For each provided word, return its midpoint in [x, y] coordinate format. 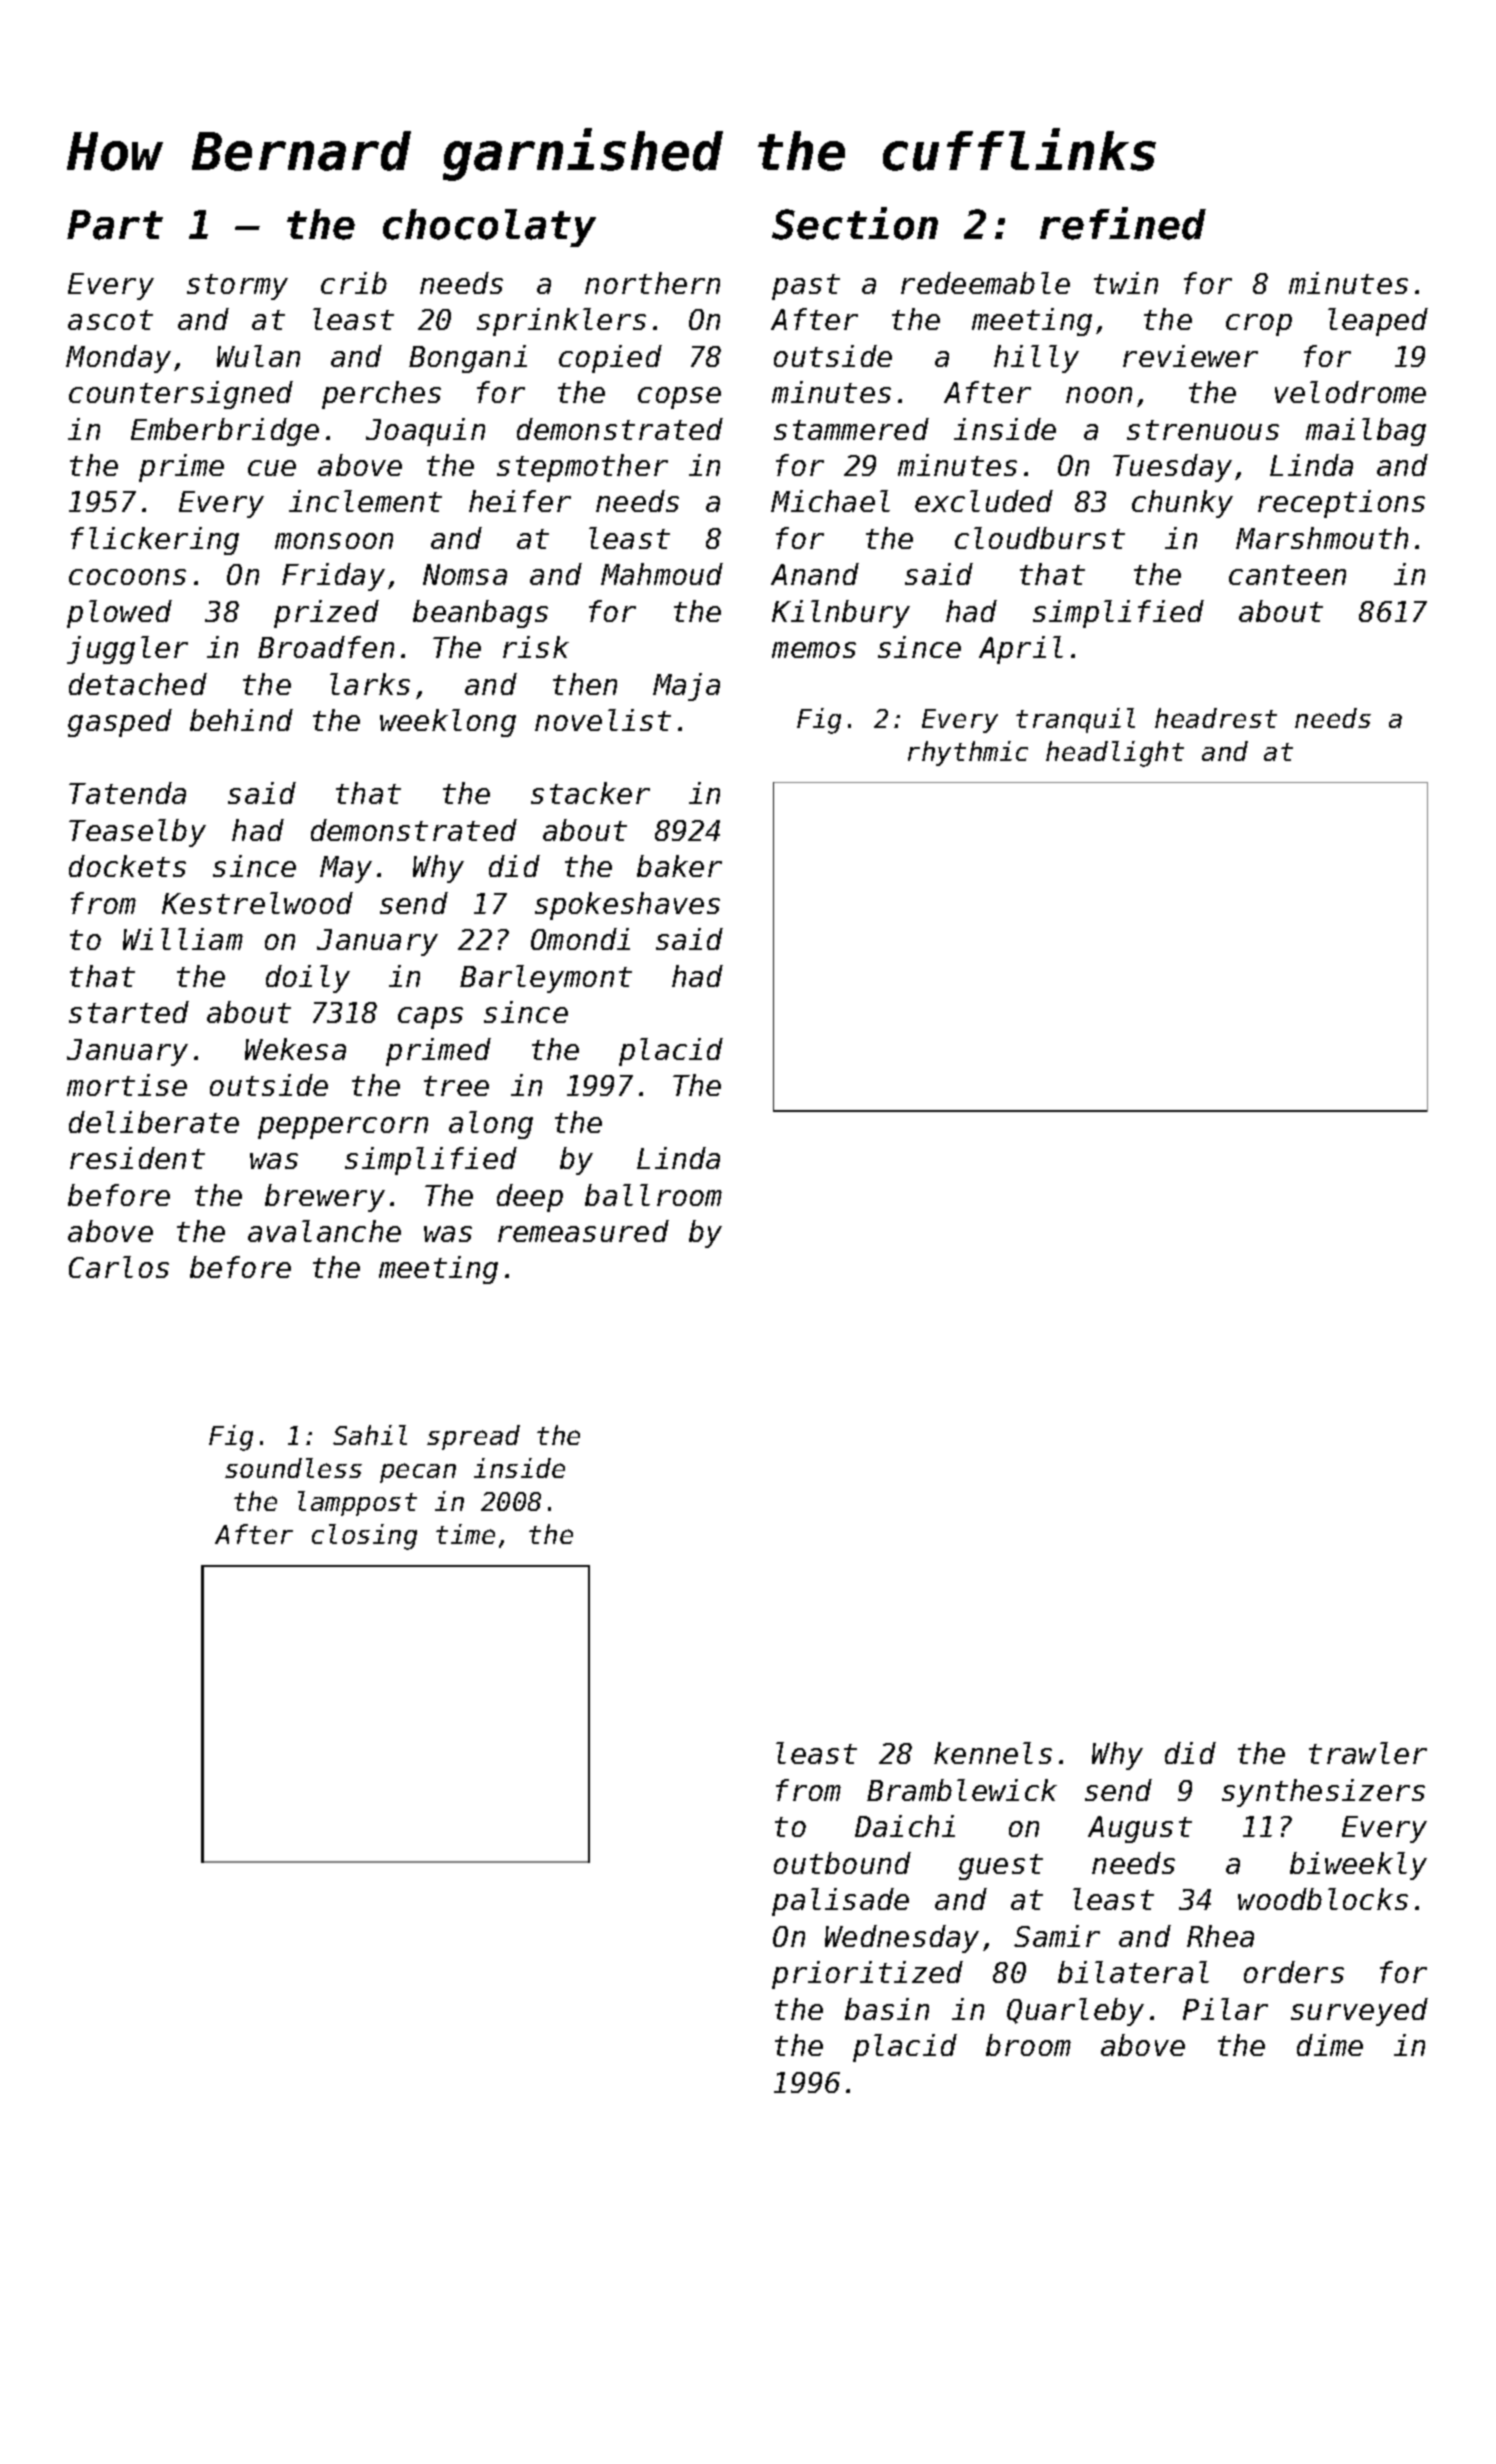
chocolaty [489, 228]
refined [1123, 223]
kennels [993, 1753]
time [465, 1534]
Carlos [119, 1267]
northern [652, 283]
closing [364, 1537]
